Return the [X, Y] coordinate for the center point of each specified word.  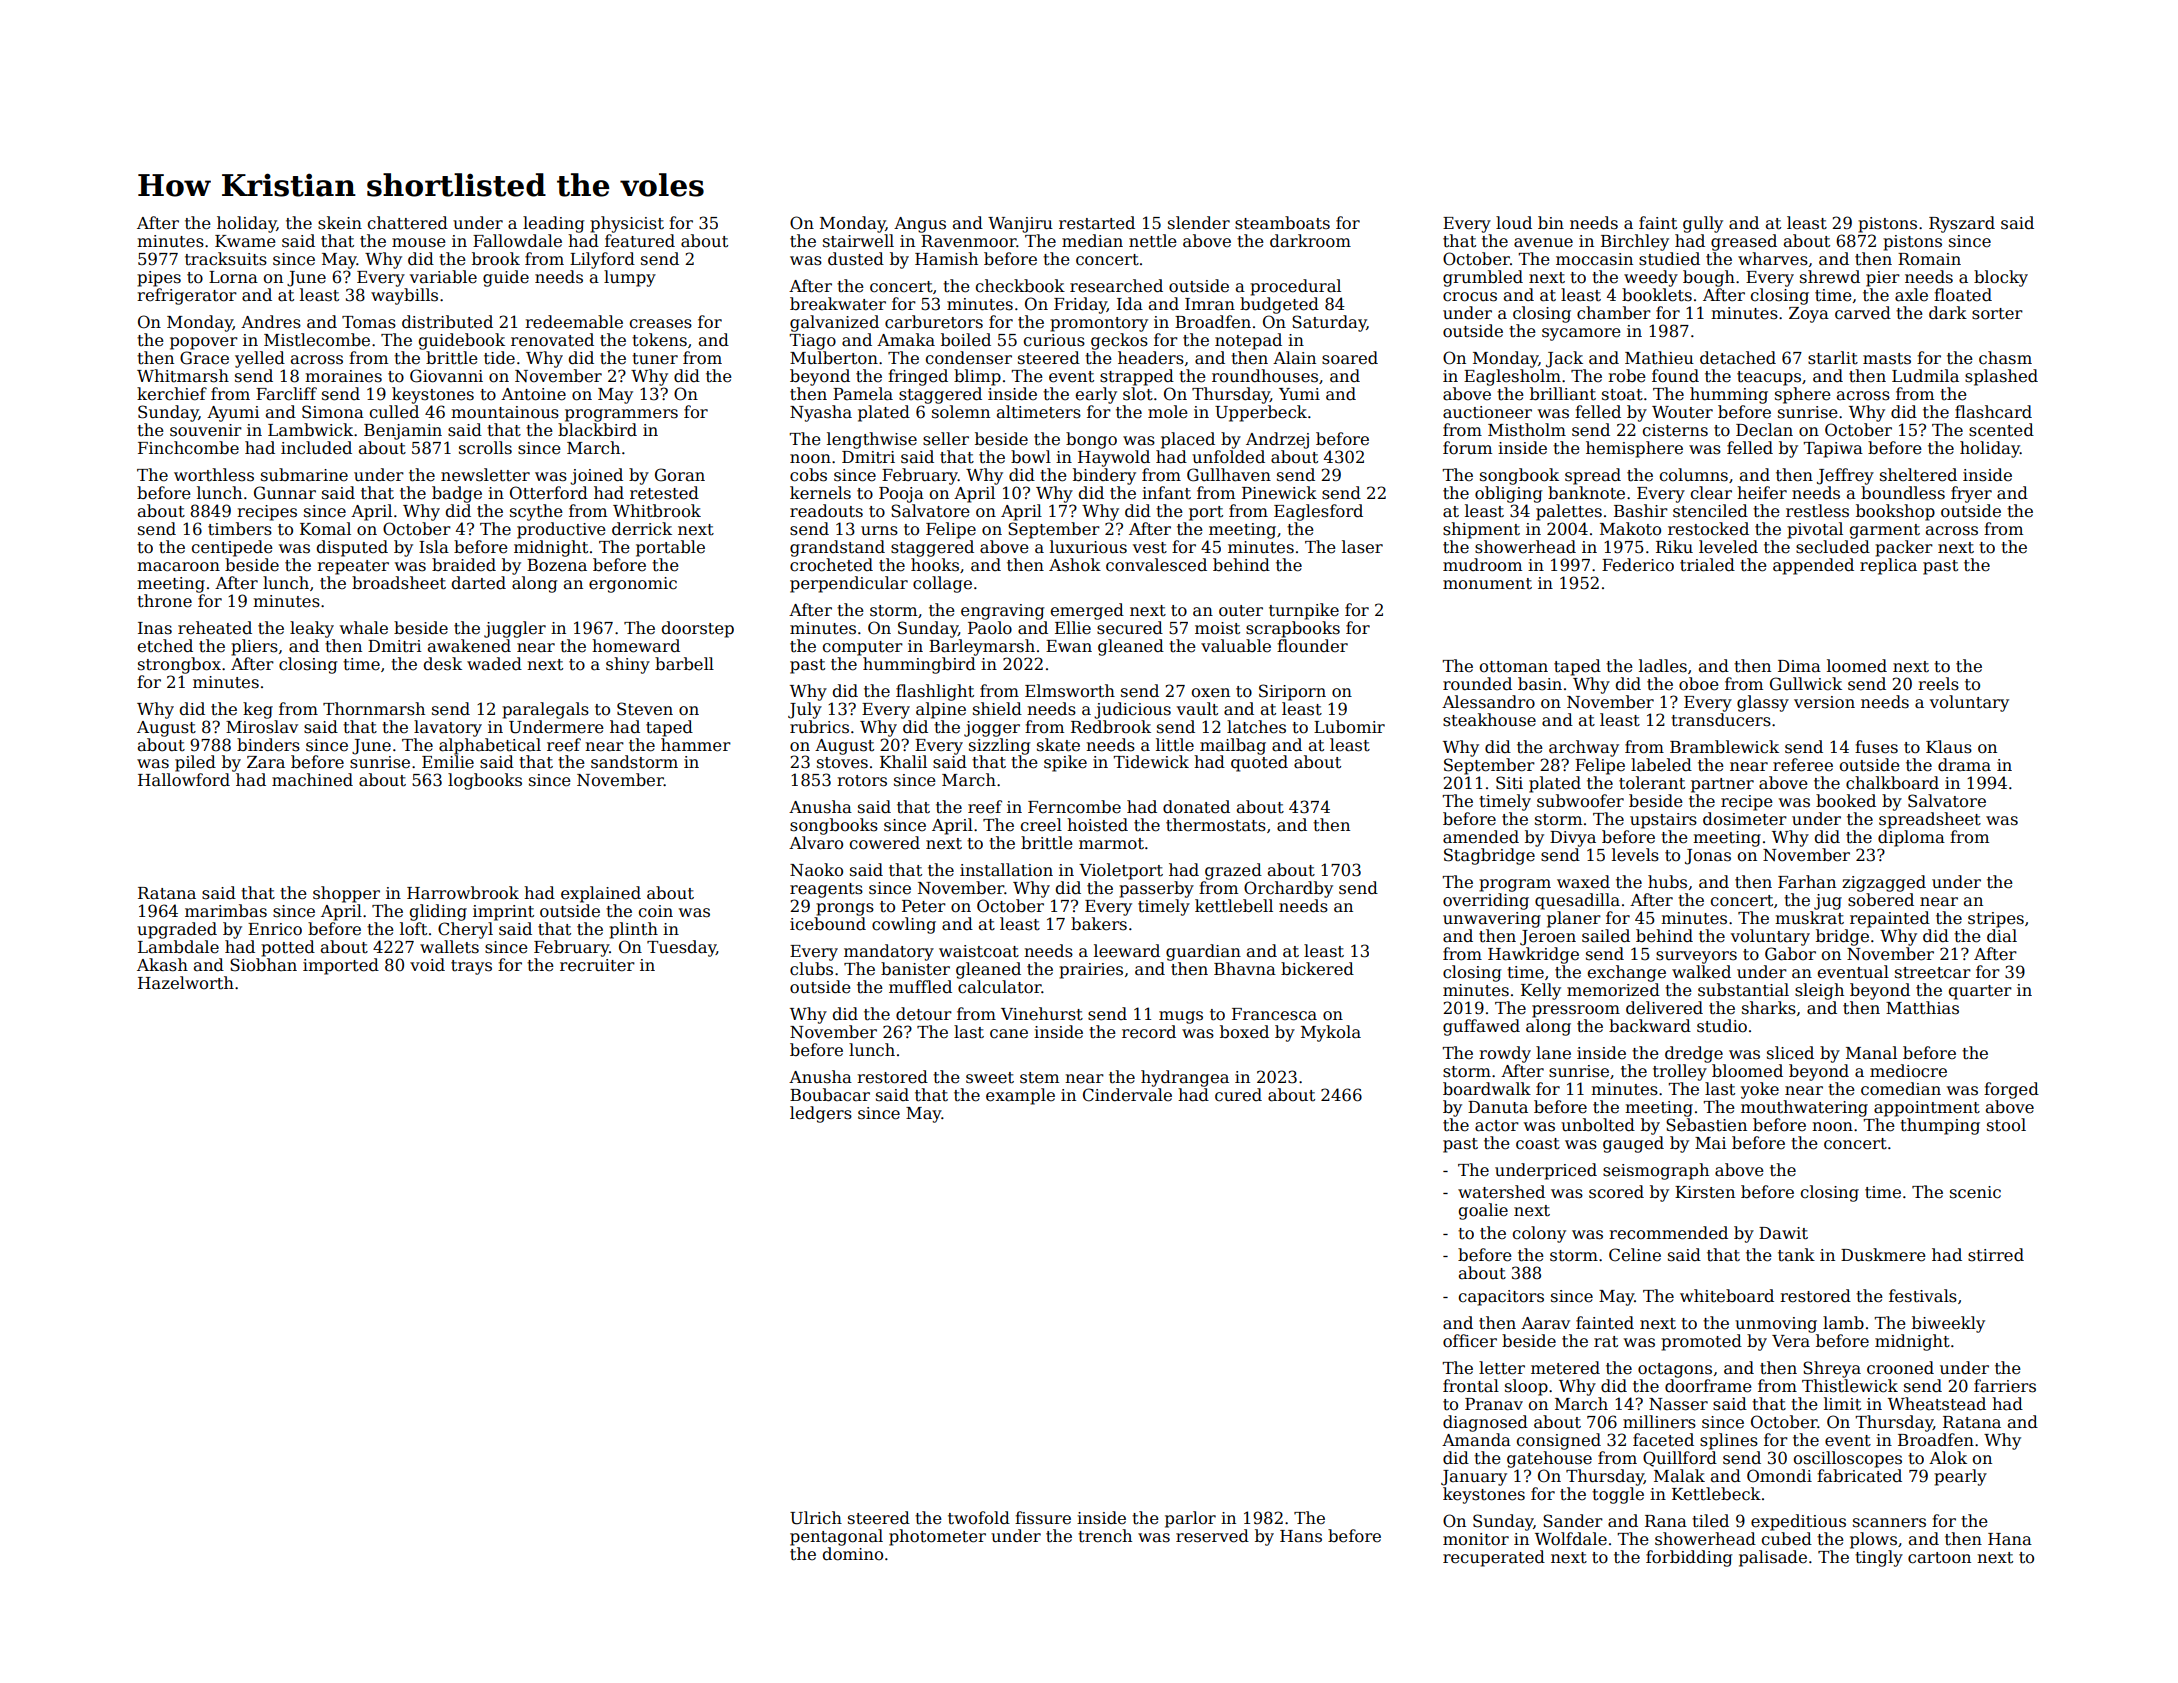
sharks [1769, 1008]
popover [204, 343]
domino [853, 1554]
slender [1199, 223]
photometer [937, 1537]
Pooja [901, 495]
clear [1711, 493]
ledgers [821, 1114]
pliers [254, 647]
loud [1514, 223]
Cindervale [1127, 1095]
